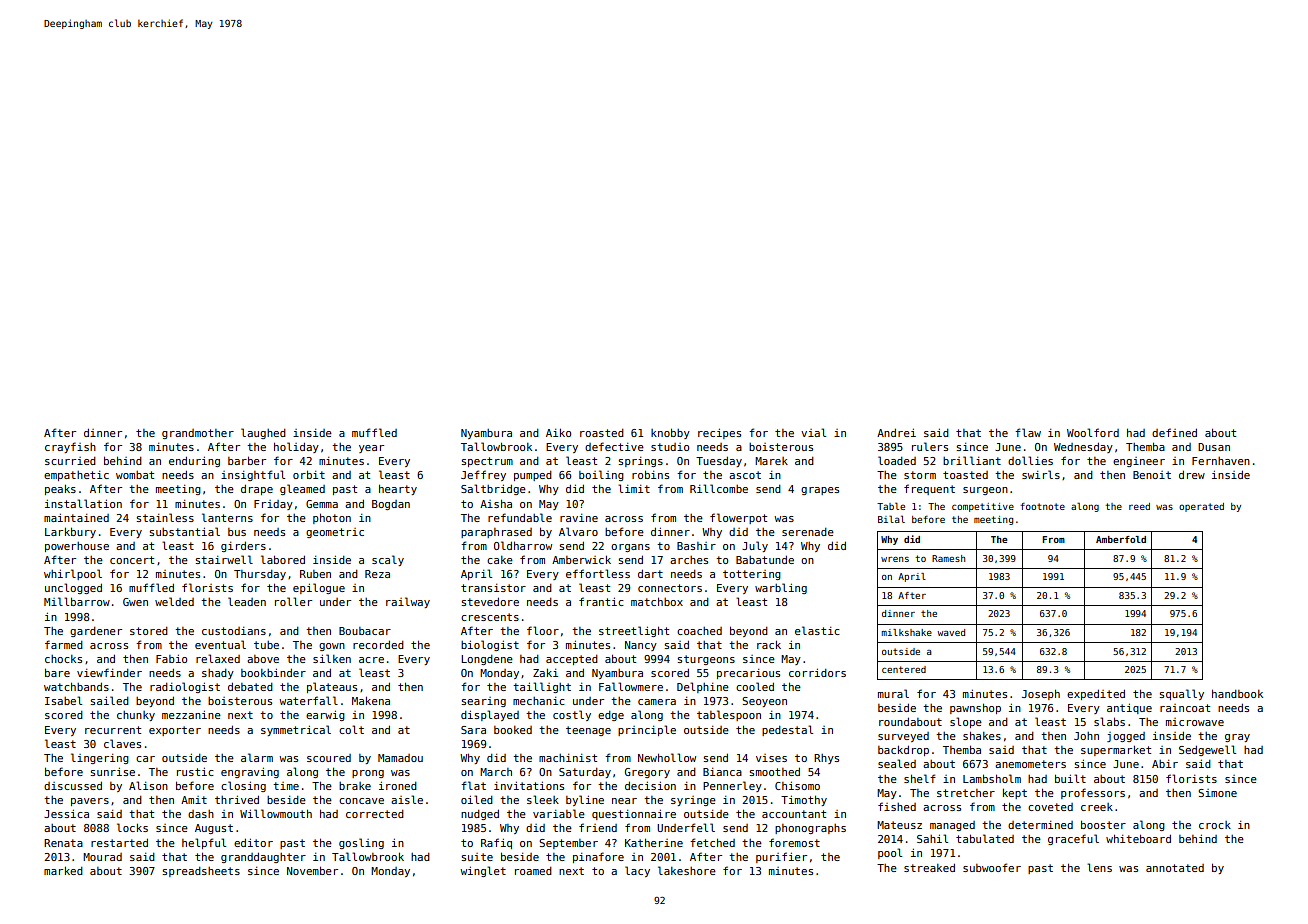 This page has width=1308, height=924. What do you see at coordinates (787, 730) in the page?
I see `pedestal` at bounding box center [787, 730].
